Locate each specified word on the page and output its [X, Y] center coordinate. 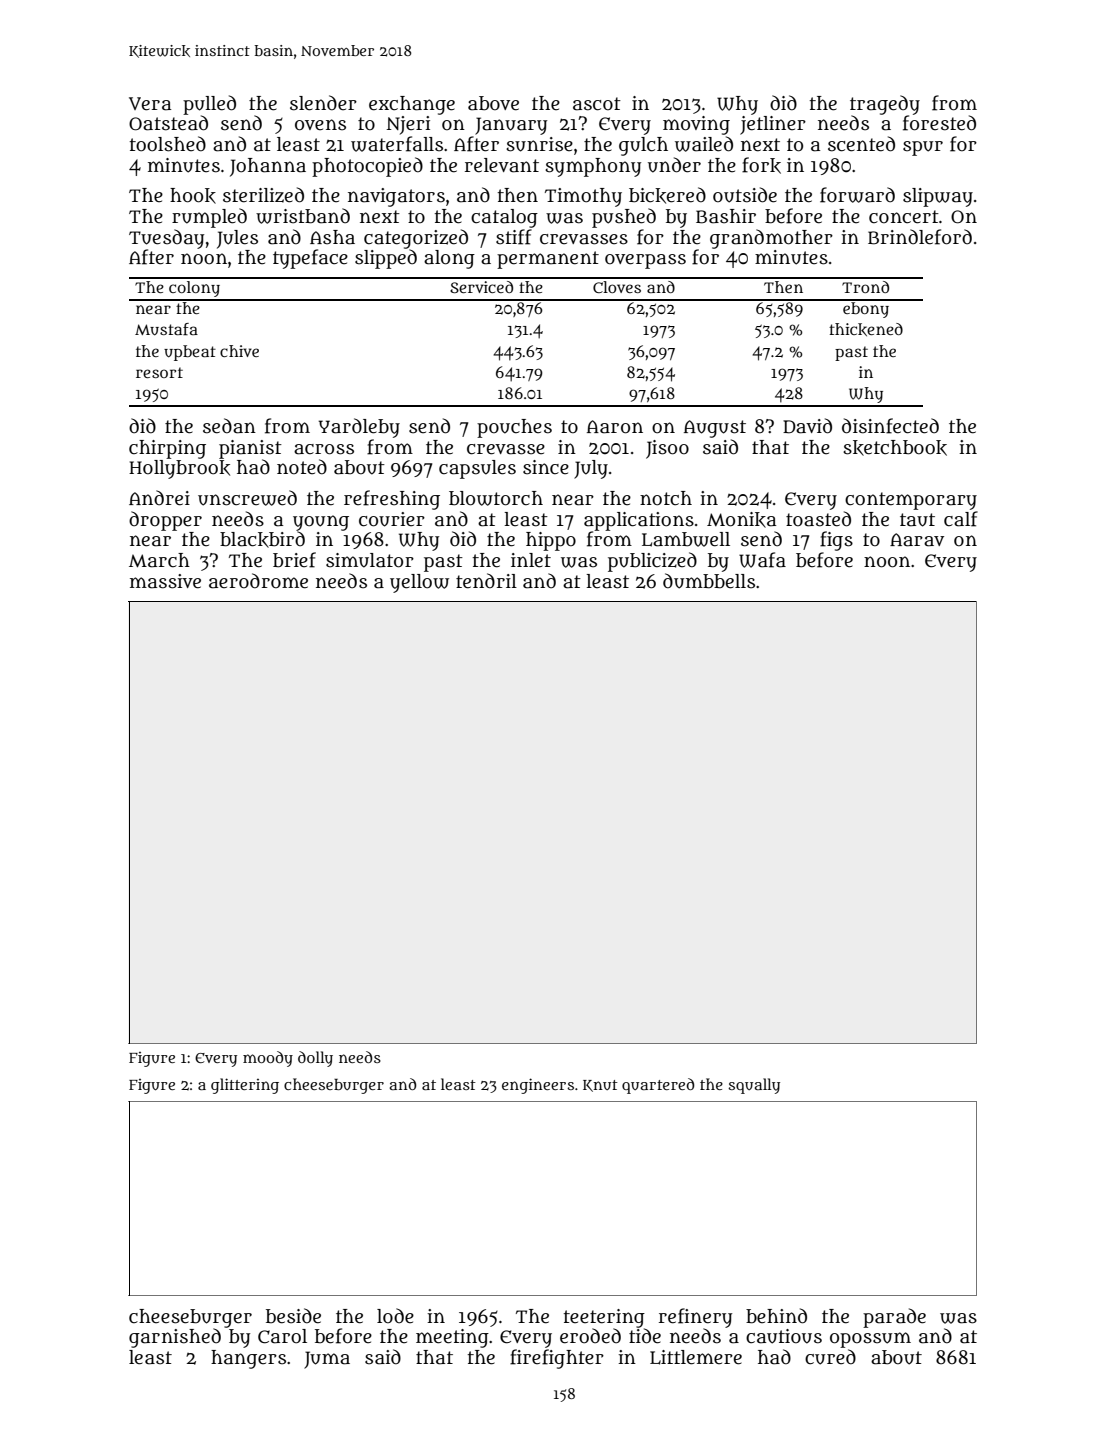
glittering [245, 1086]
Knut [600, 1086]
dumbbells [709, 581]
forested [939, 123]
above [493, 103]
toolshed [168, 144]
